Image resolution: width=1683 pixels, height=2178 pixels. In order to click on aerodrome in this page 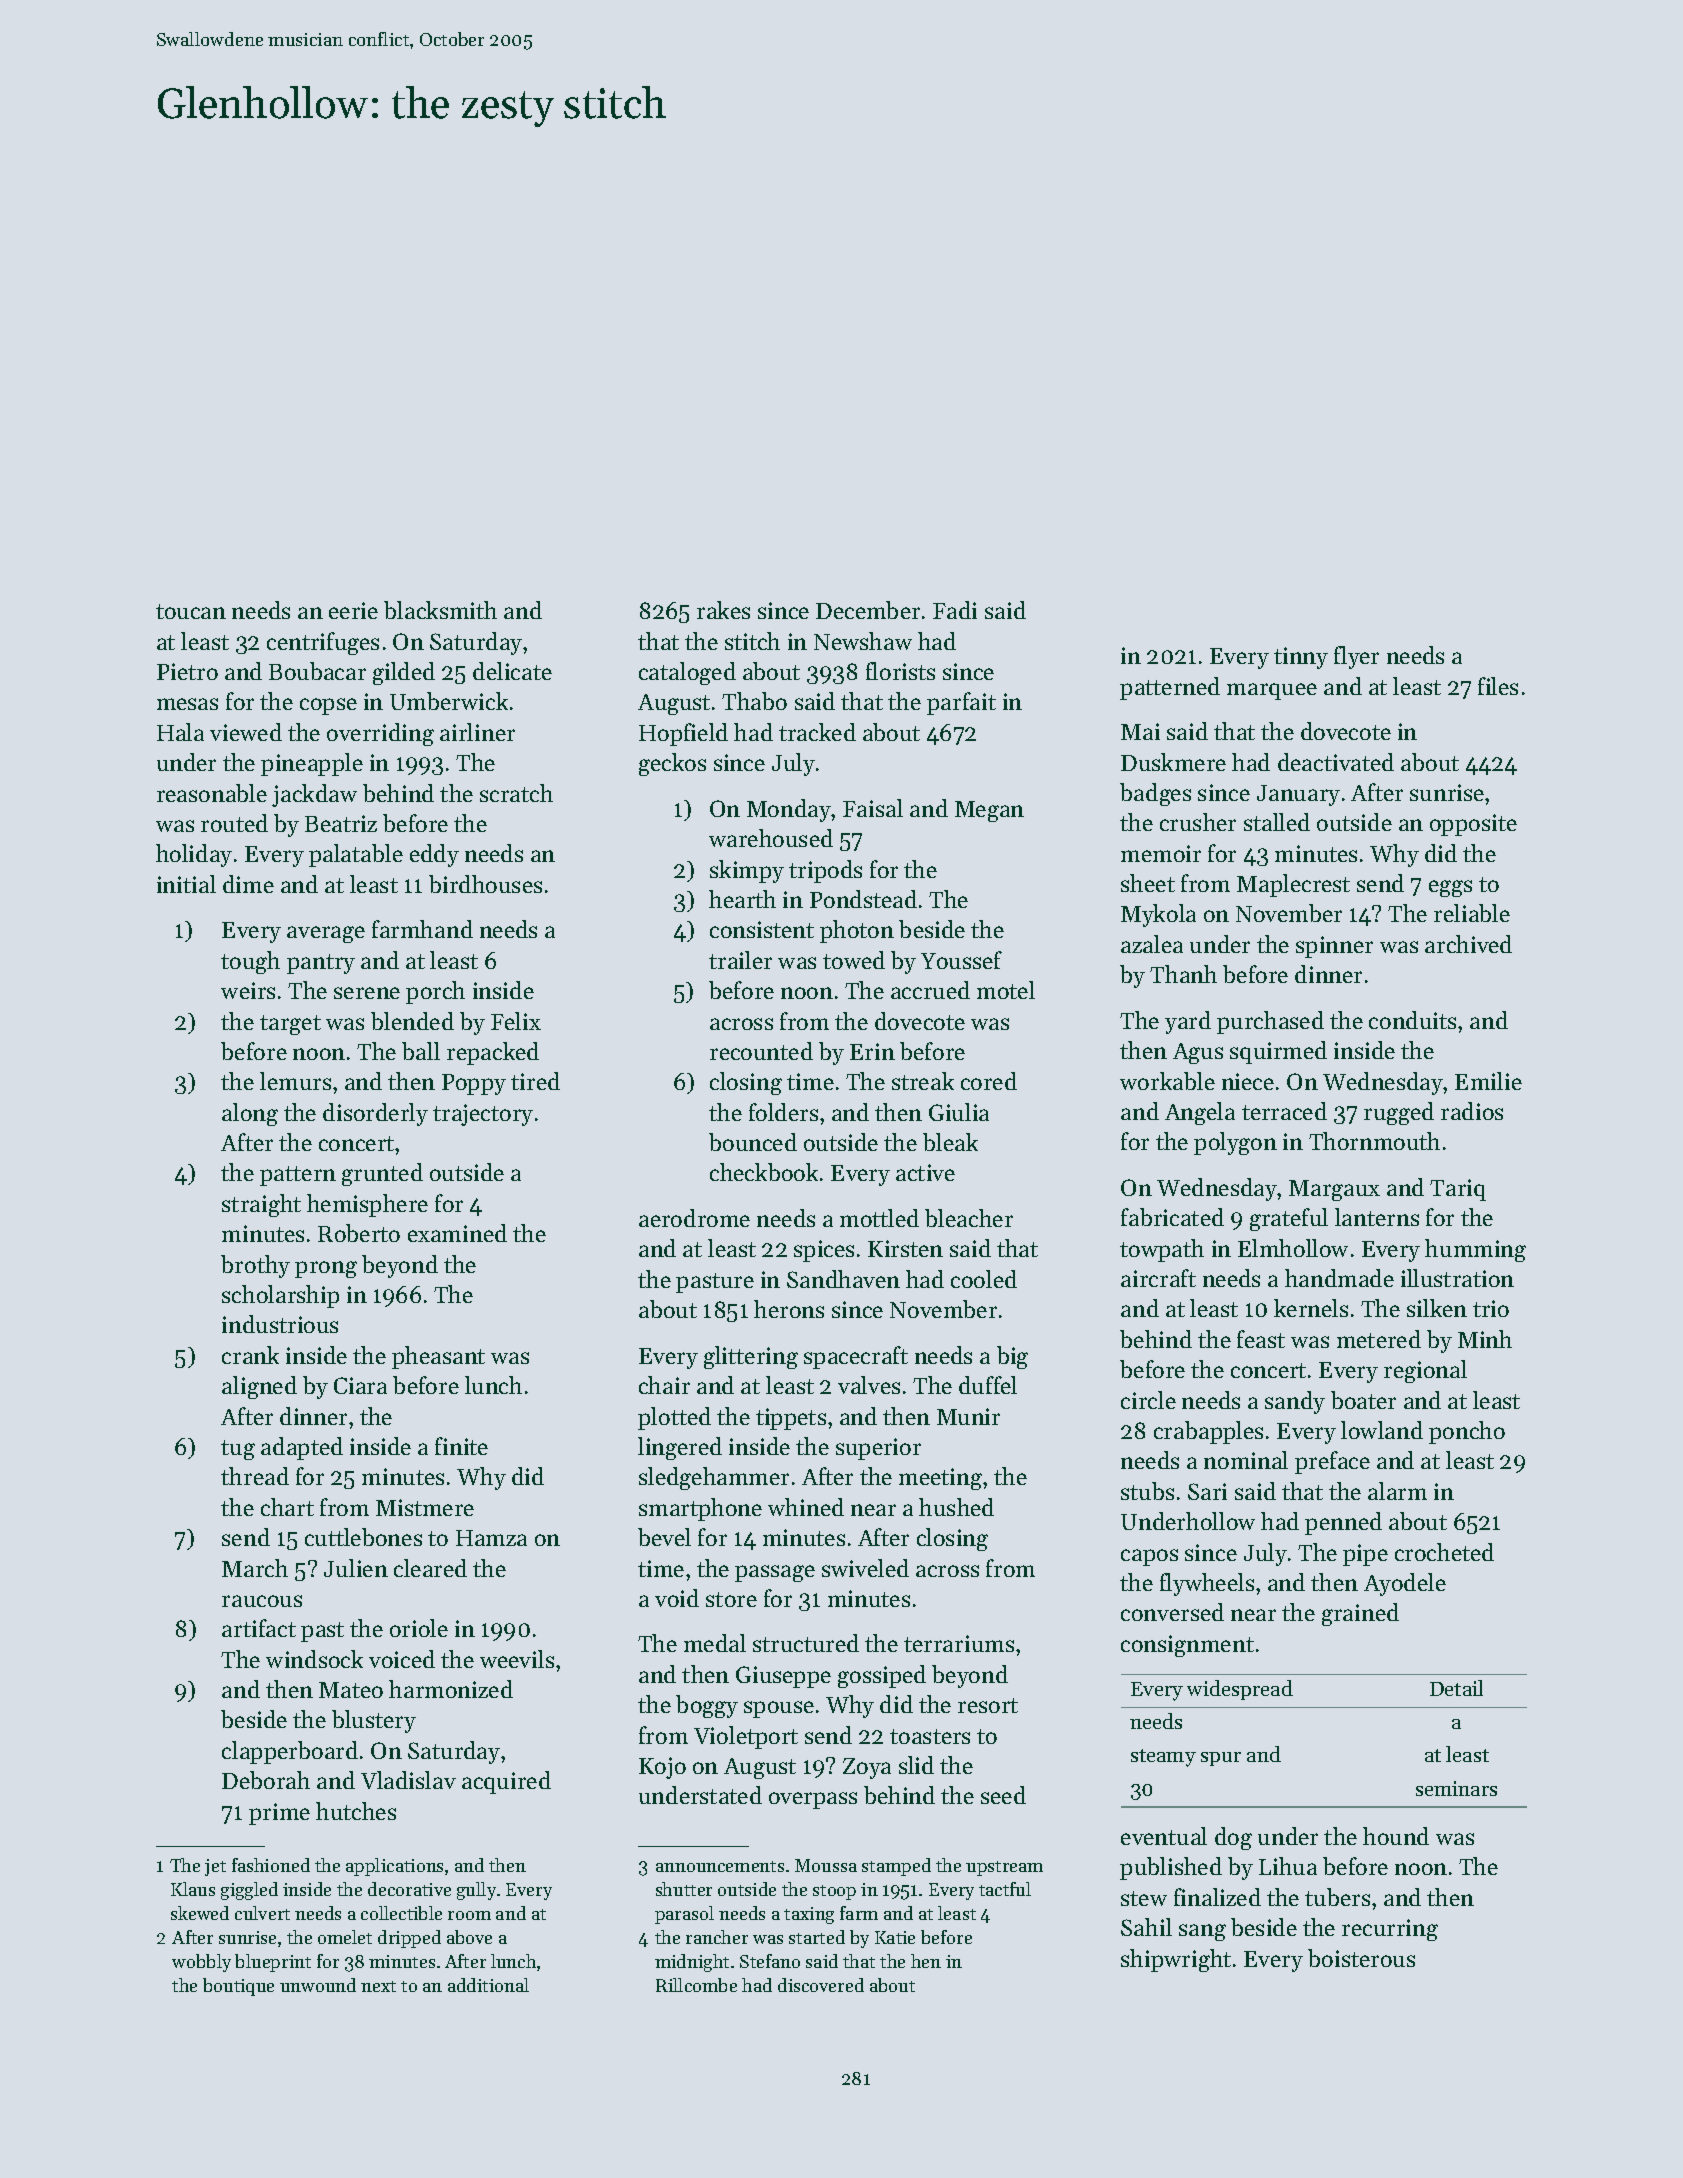, I will do `click(694, 1218)`.
